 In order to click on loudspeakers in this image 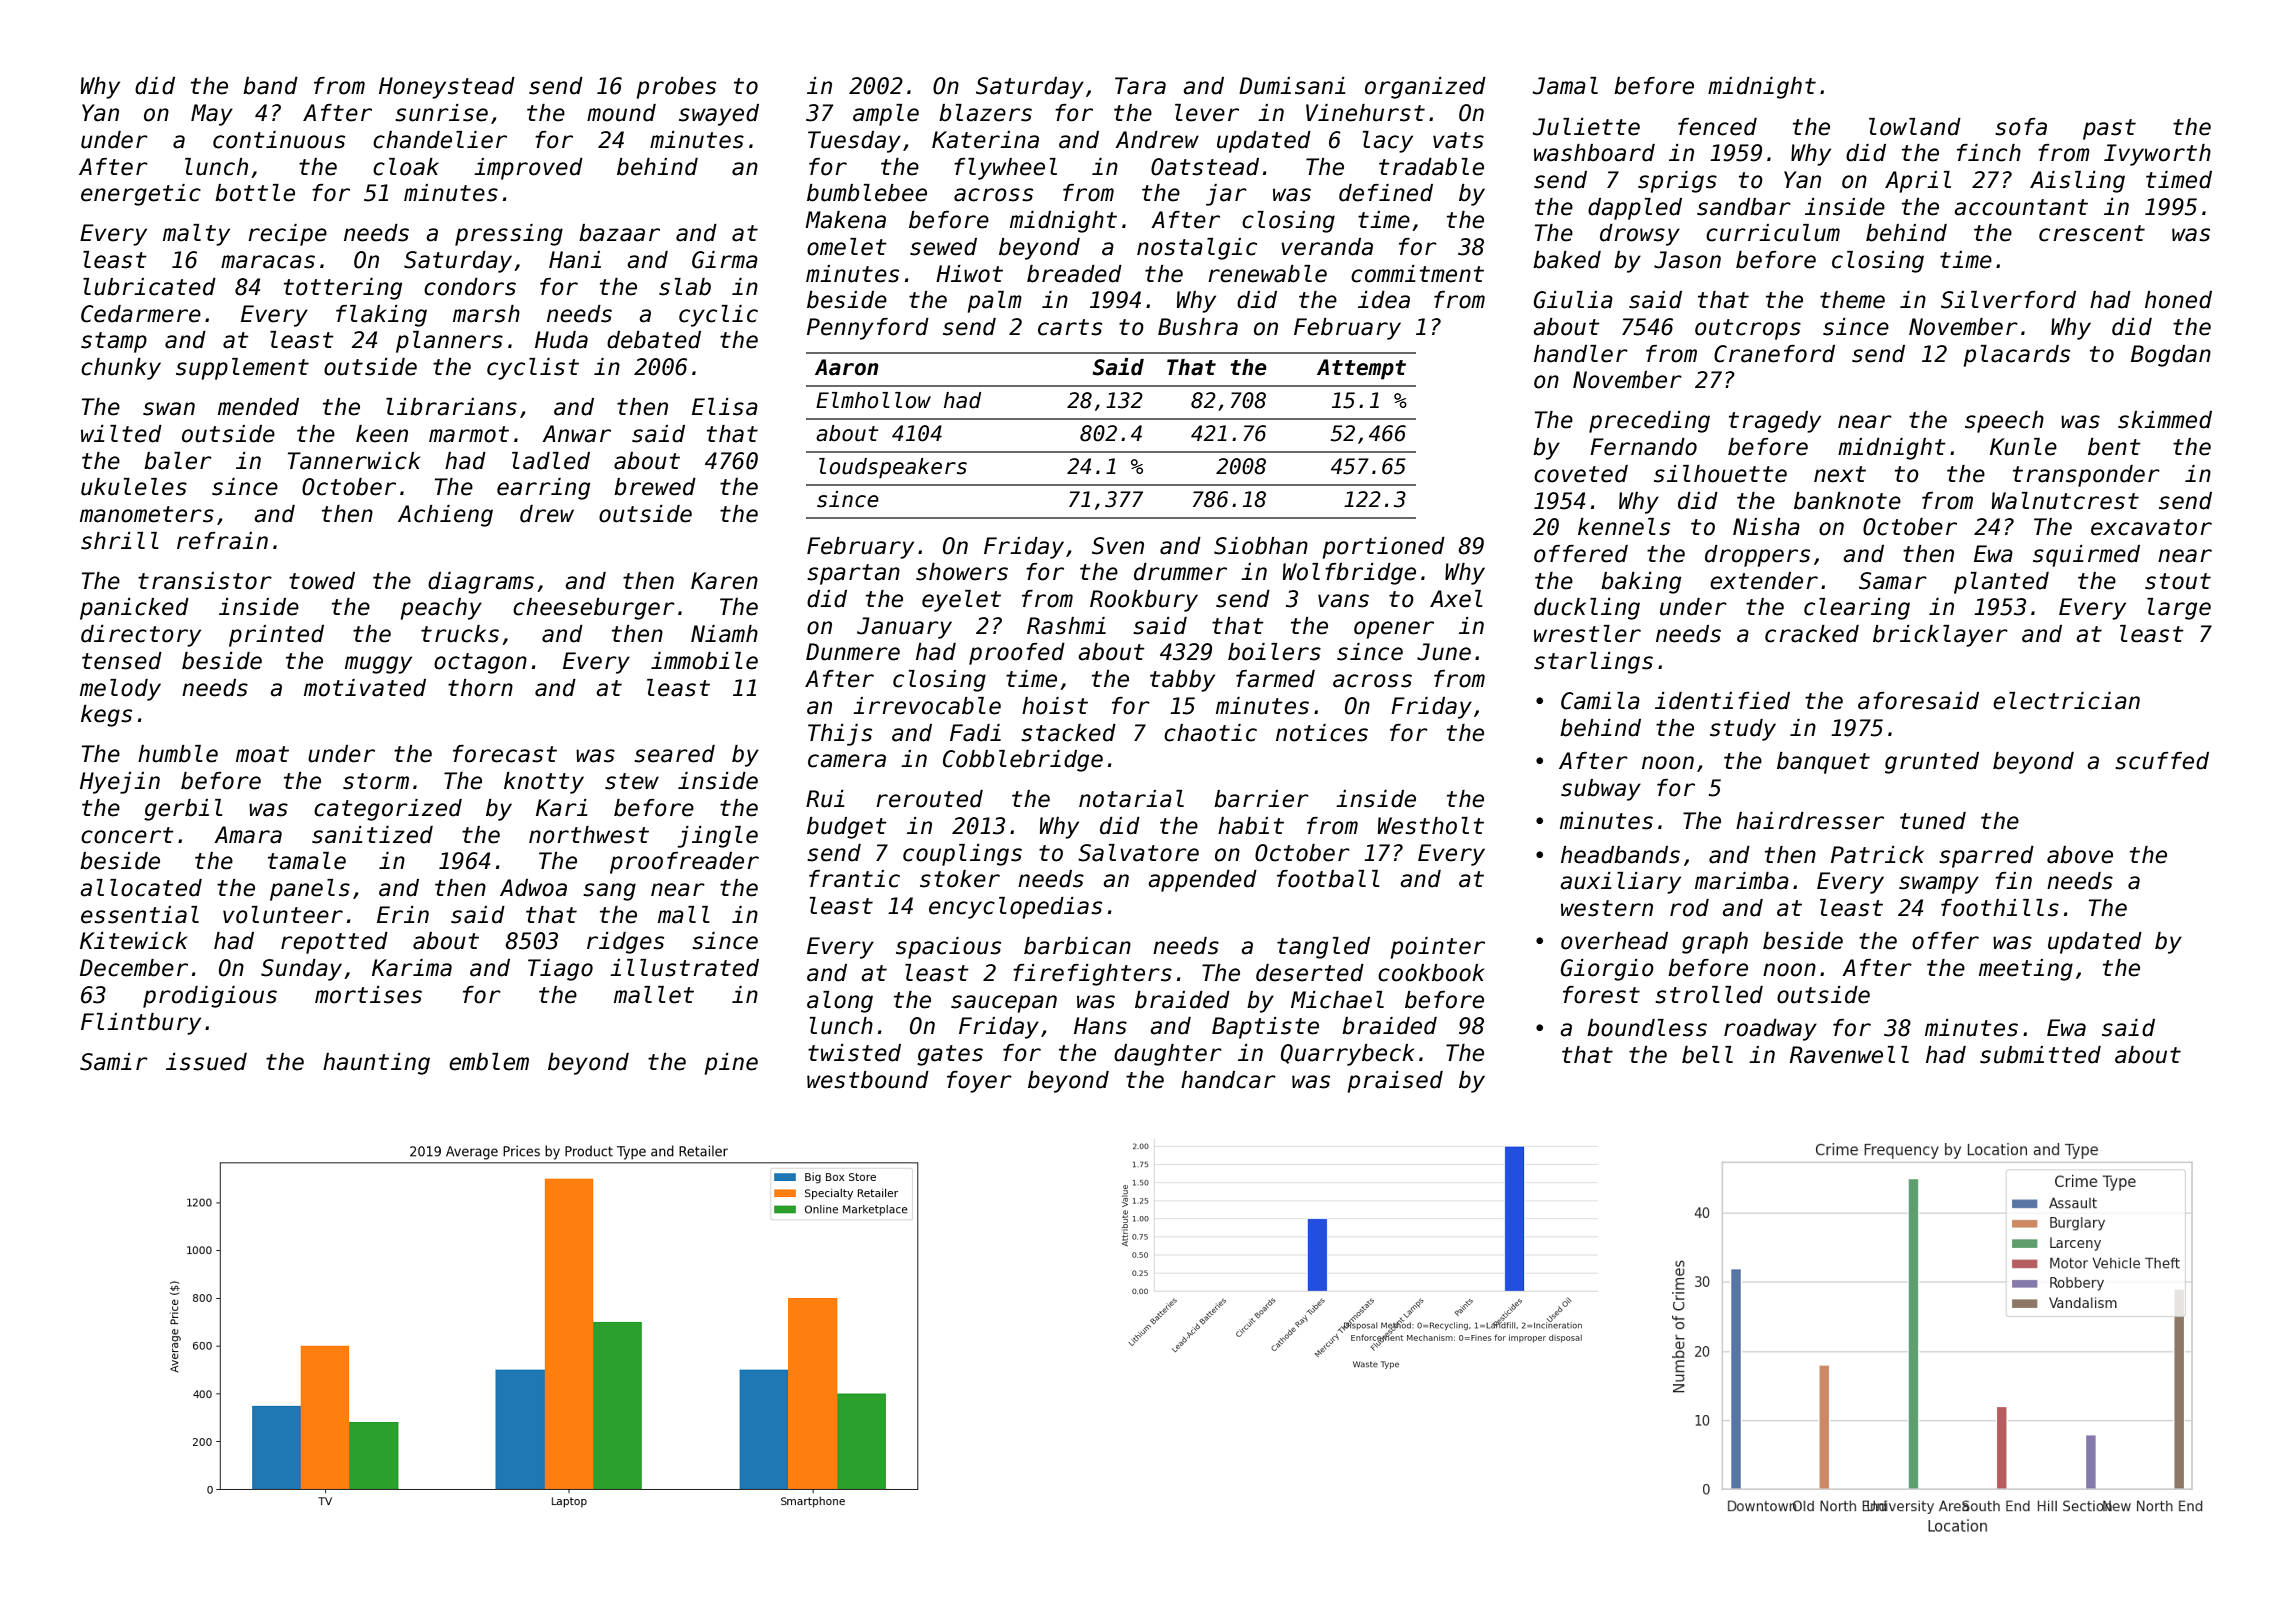, I will do `click(893, 468)`.
